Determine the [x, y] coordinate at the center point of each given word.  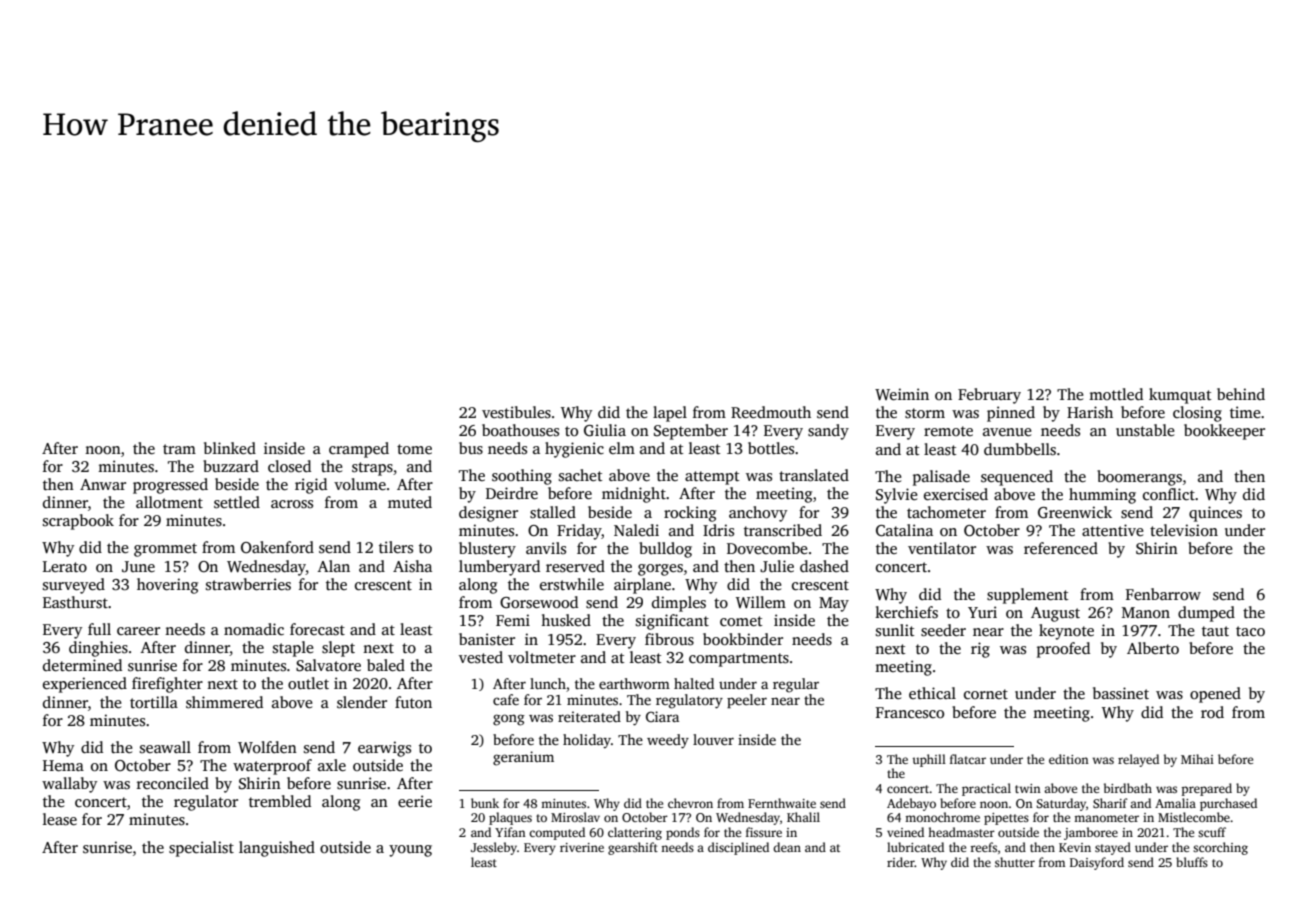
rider [901, 862]
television [1184, 530]
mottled [1116, 394]
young [410, 851]
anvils [546, 548]
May [834, 604]
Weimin [902, 394]
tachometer [946, 512]
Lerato [65, 566]
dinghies [98, 649]
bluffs [1192, 862]
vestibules [516, 412]
